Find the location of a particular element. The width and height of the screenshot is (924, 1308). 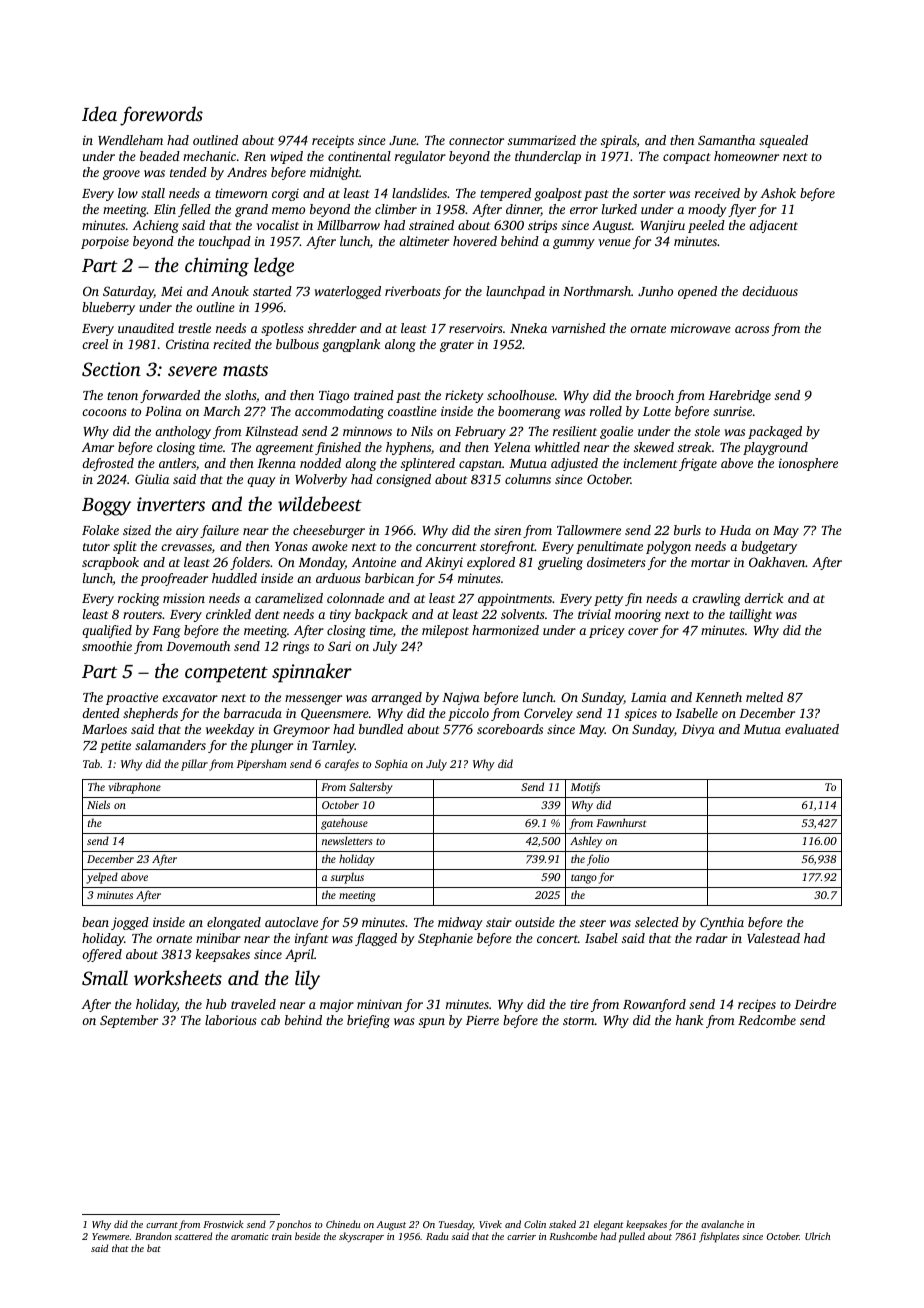

summarized is located at coordinates (542, 140).
